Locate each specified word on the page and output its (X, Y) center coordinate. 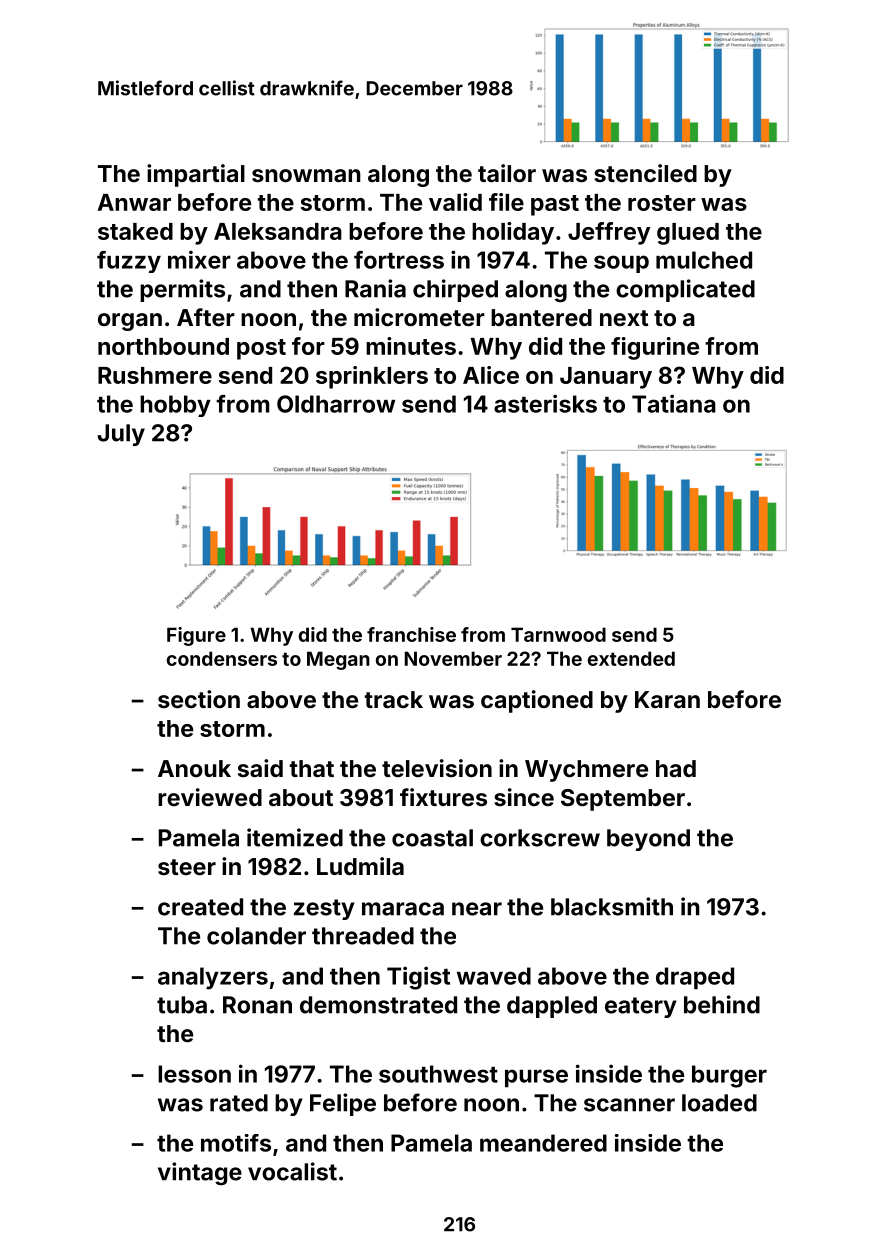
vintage (200, 1174)
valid (455, 202)
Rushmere (155, 375)
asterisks (545, 403)
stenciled (645, 173)
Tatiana (674, 403)
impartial (196, 175)
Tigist (418, 978)
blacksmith (612, 906)
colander (256, 936)
